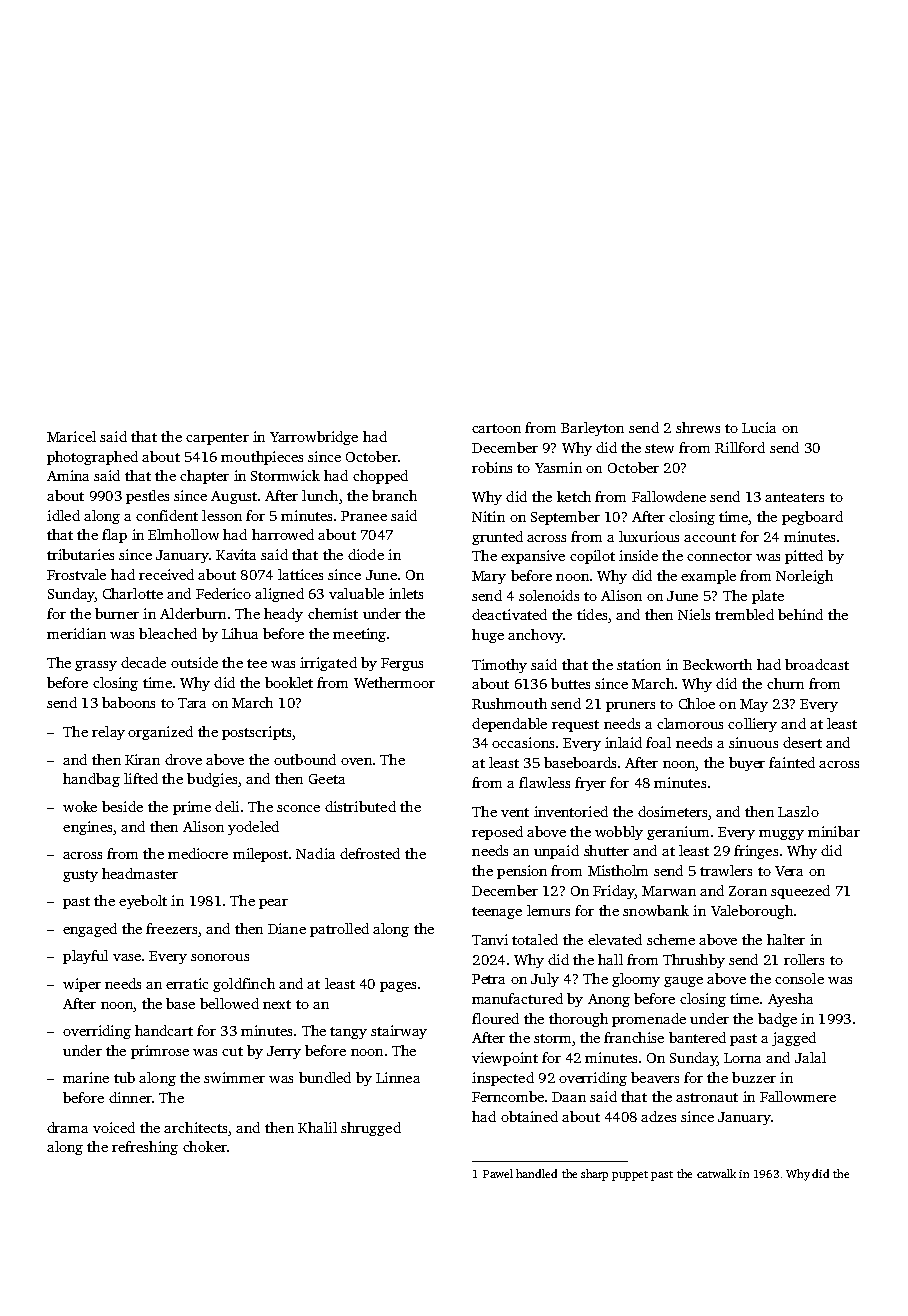  What do you see at coordinates (327, 779) in the screenshot?
I see `Geeta` at bounding box center [327, 779].
